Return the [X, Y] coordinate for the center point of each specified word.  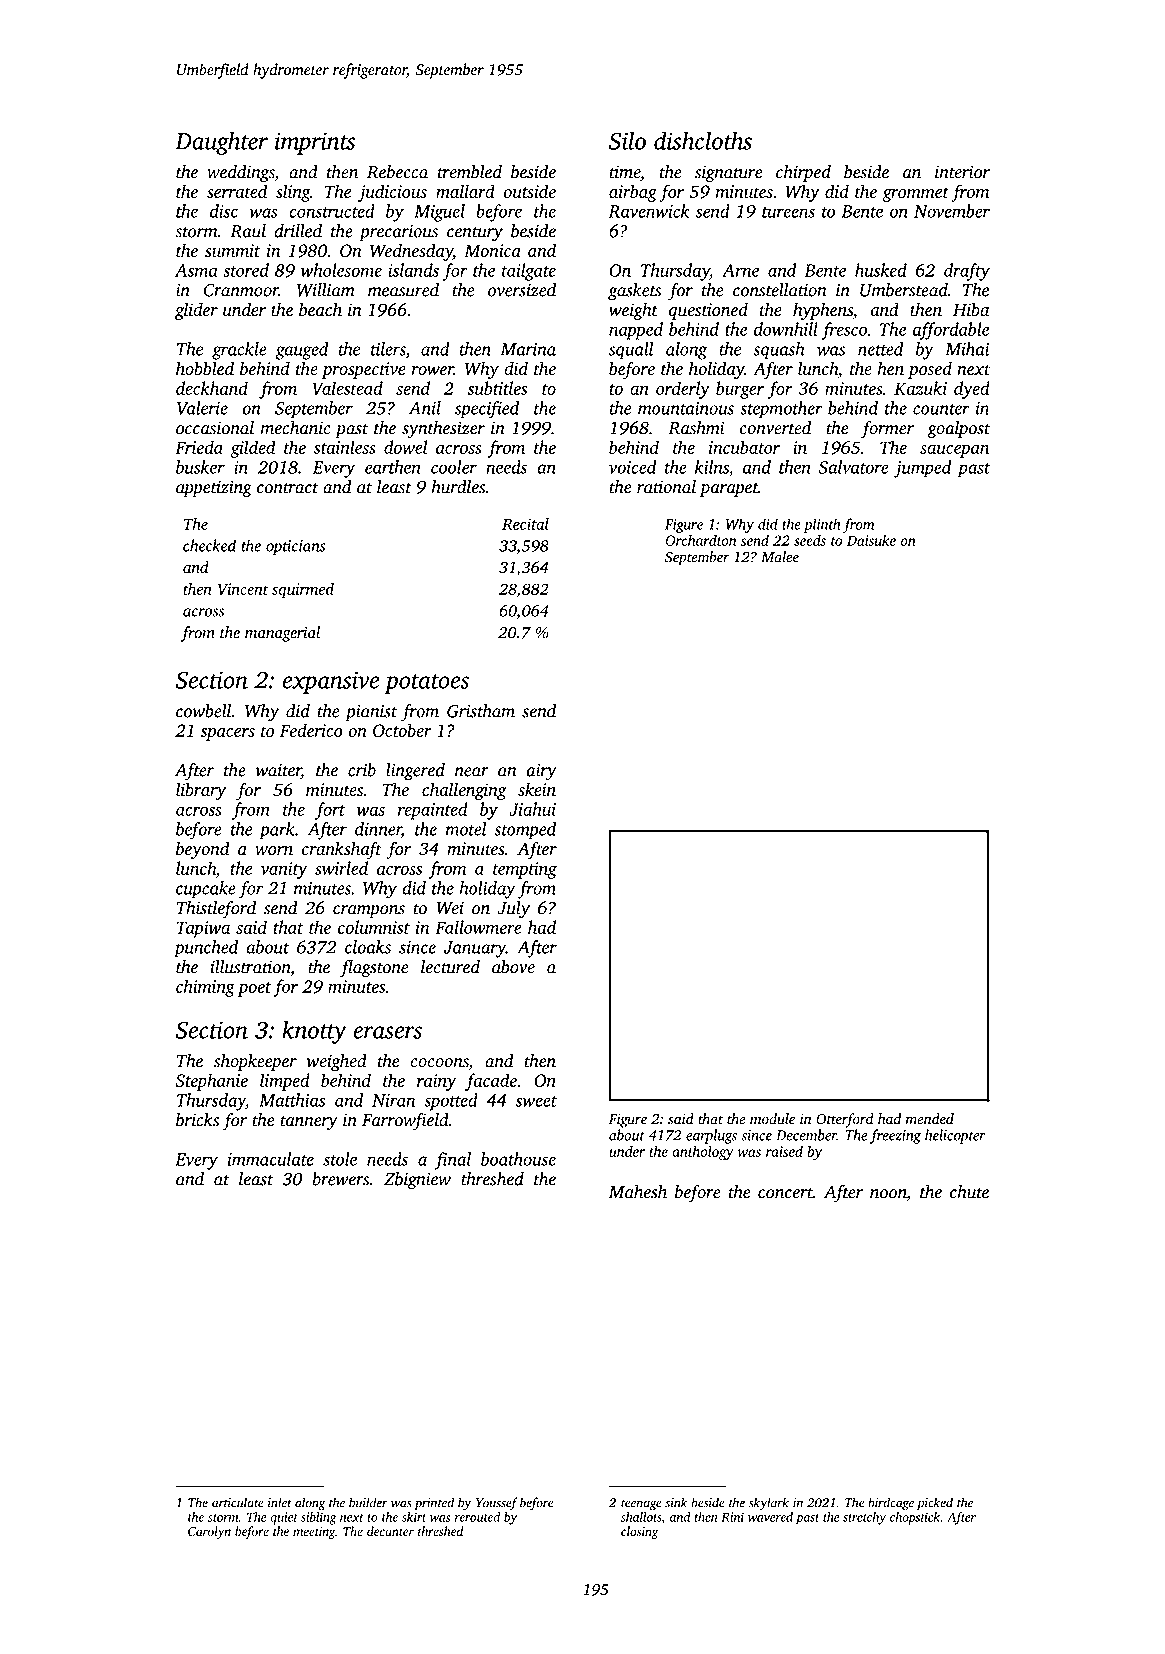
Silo [627, 140]
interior [962, 172]
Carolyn [209, 1532]
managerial [282, 634]
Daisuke [871, 540]
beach [320, 309]
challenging [464, 791]
